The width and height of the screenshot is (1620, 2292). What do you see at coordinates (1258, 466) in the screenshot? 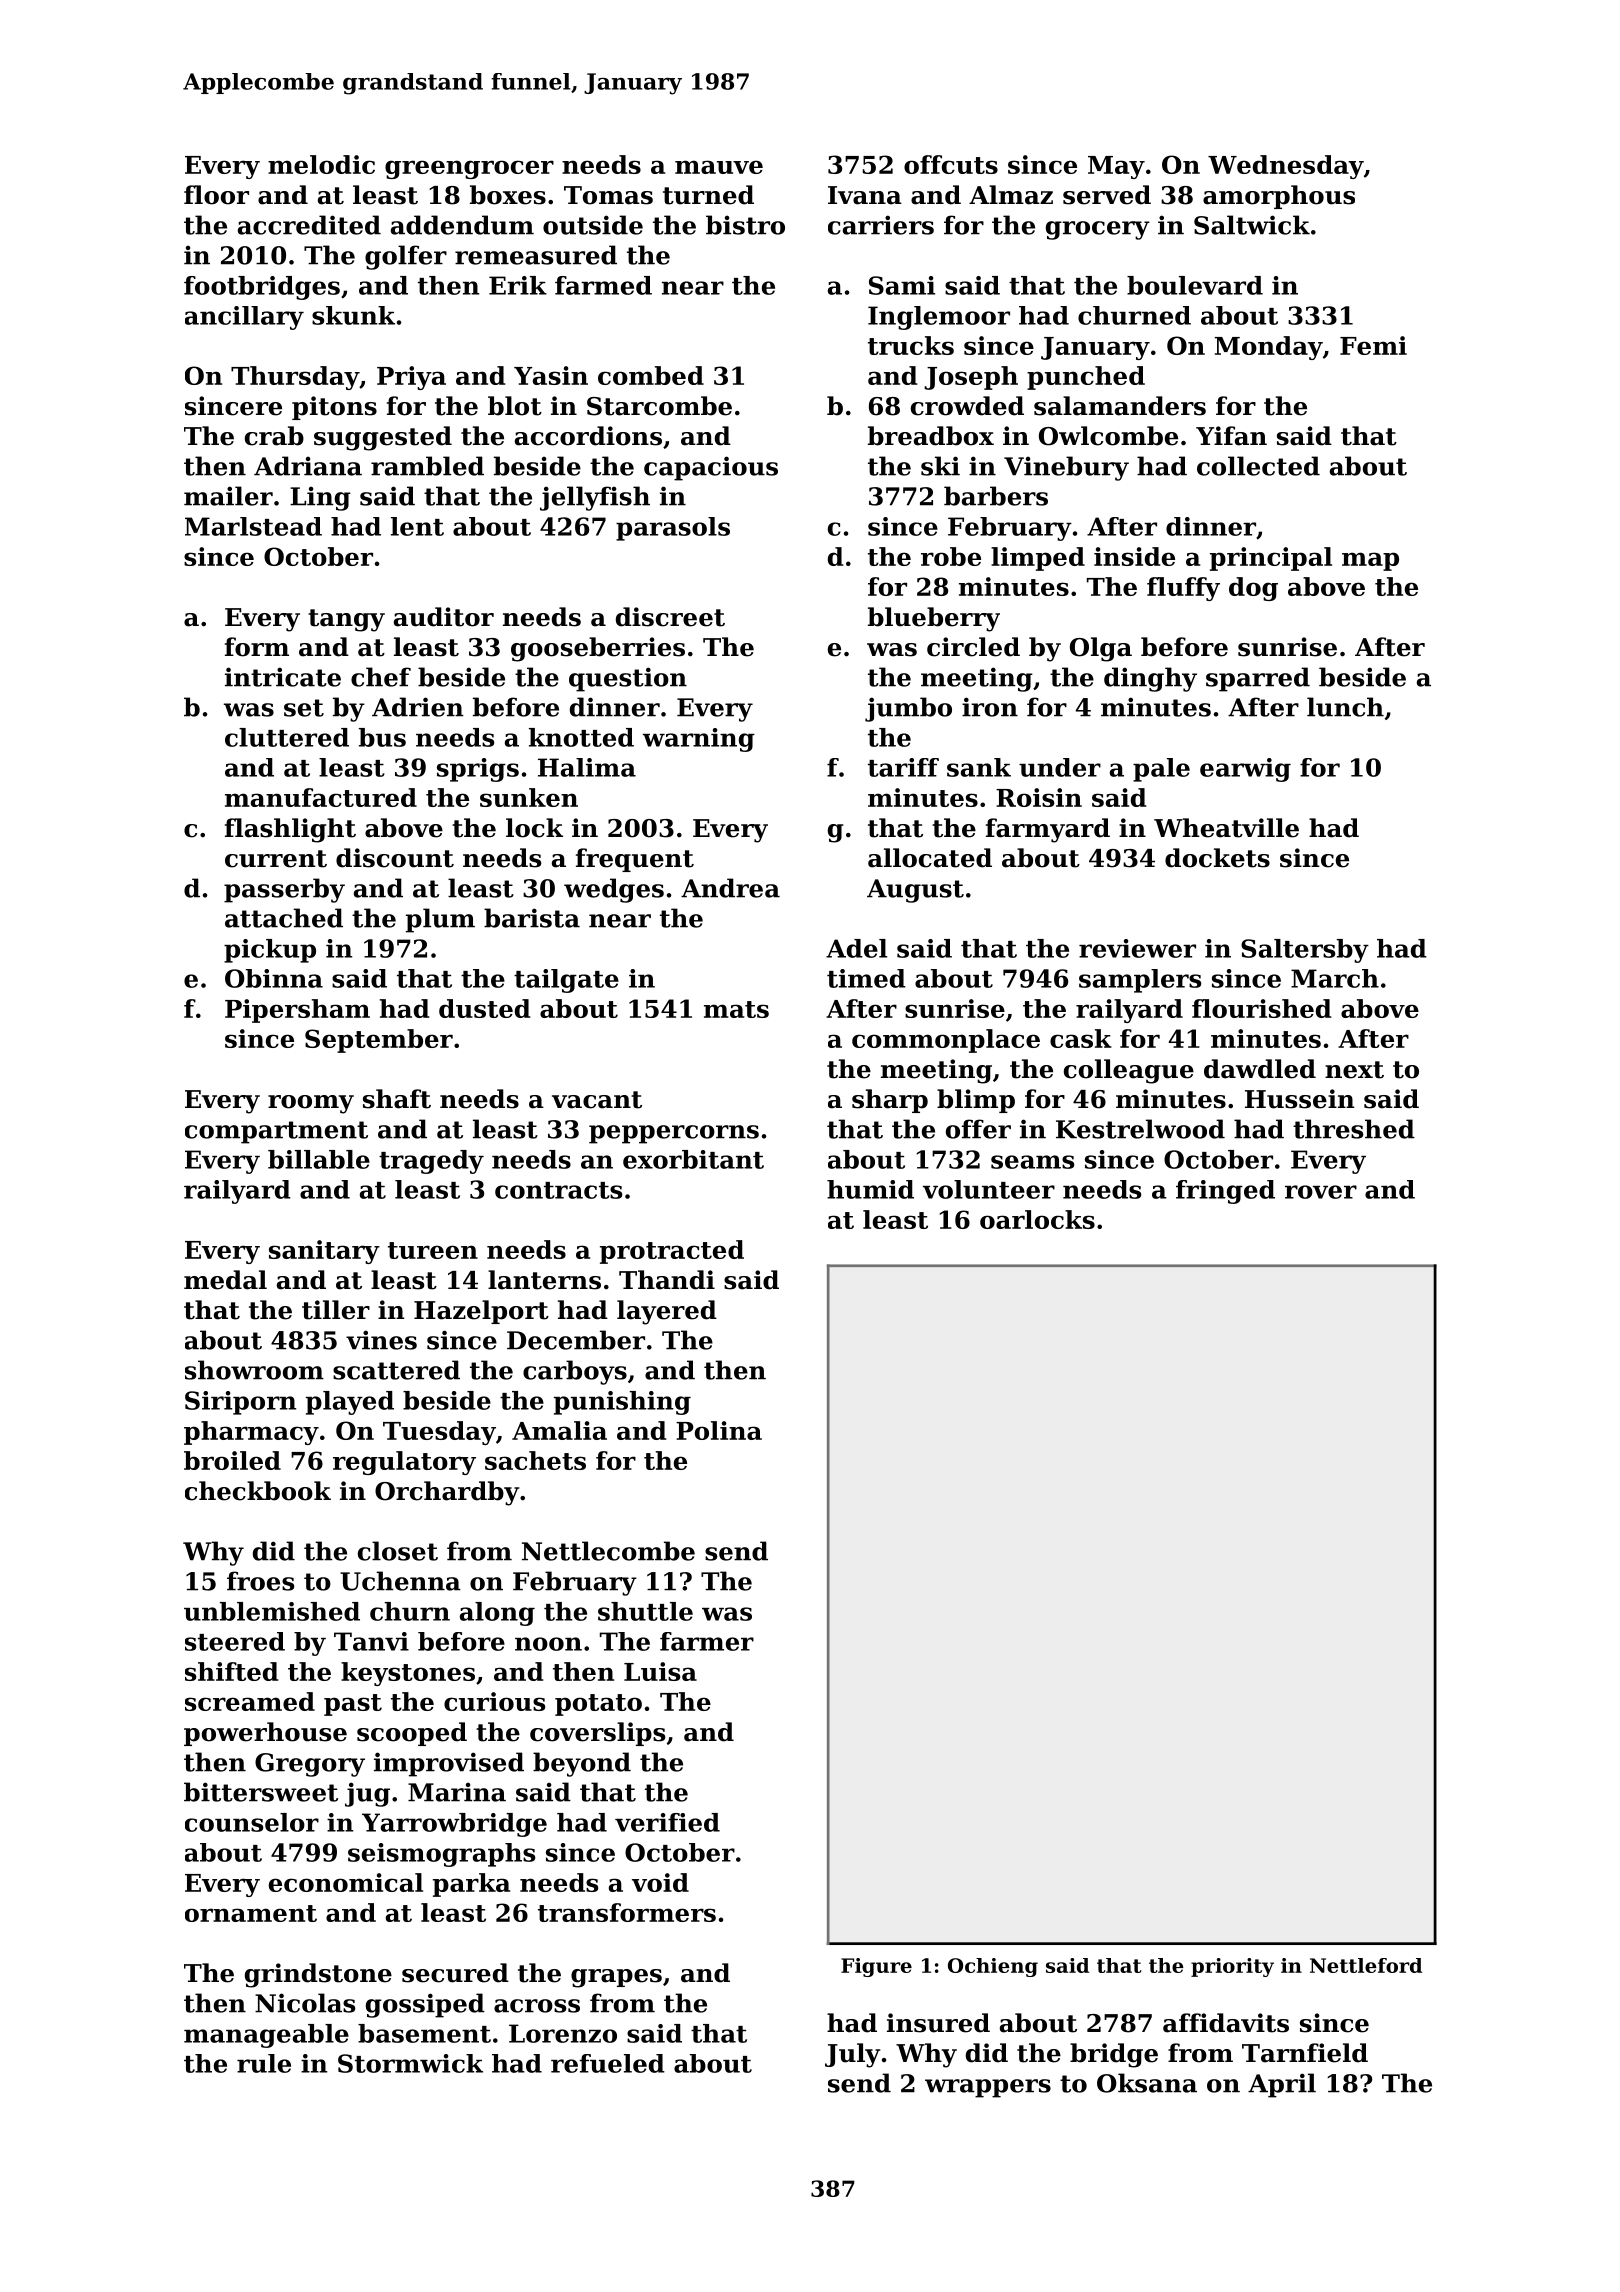
I see `collected` at bounding box center [1258, 466].
